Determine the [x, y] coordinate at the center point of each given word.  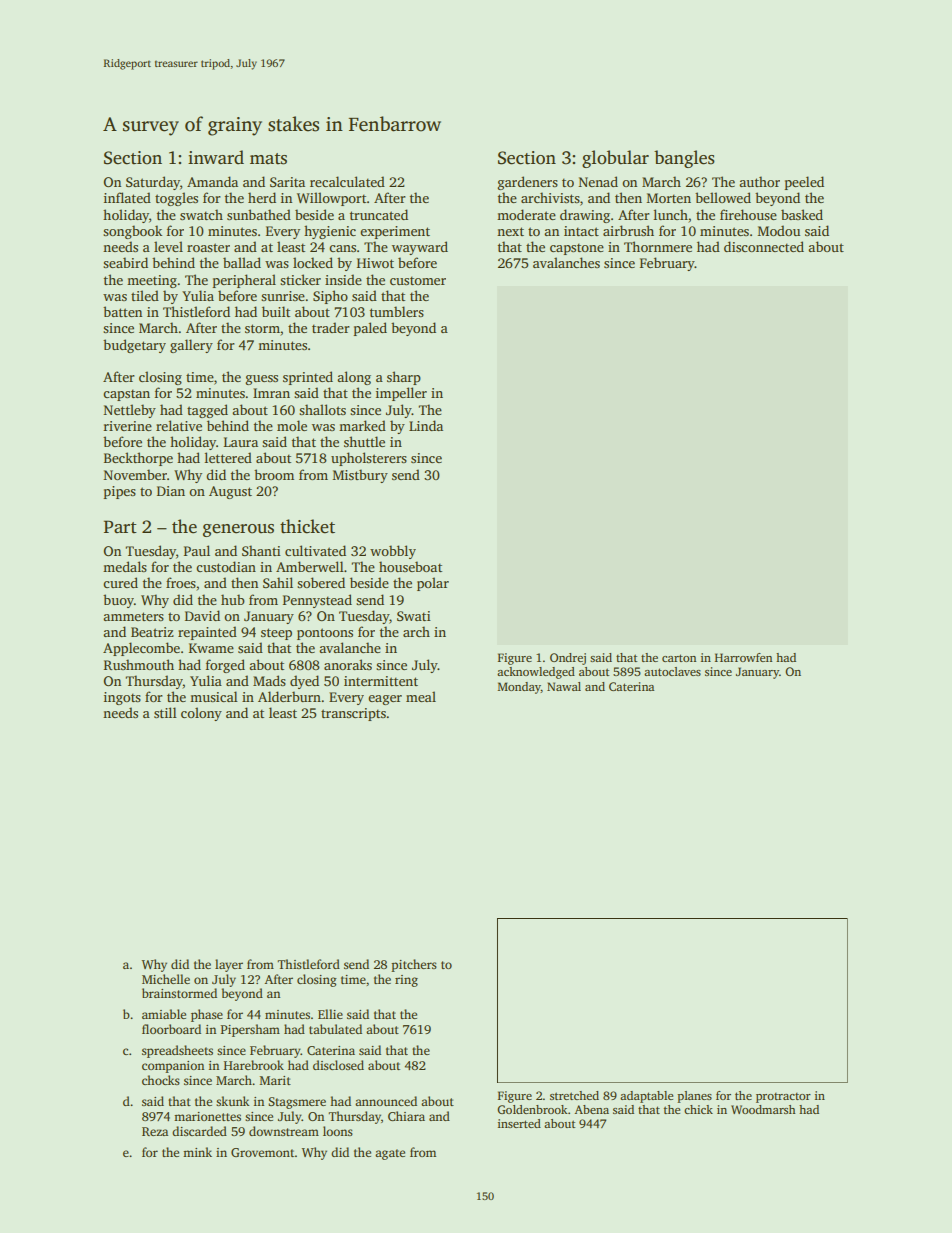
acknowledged [536, 673]
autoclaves [672, 671]
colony [201, 714]
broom [274, 474]
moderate [526, 214]
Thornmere [658, 246]
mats [268, 159]
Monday [519, 688]
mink [197, 1152]
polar [433, 584]
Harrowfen [743, 657]
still [165, 712]
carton [679, 658]
